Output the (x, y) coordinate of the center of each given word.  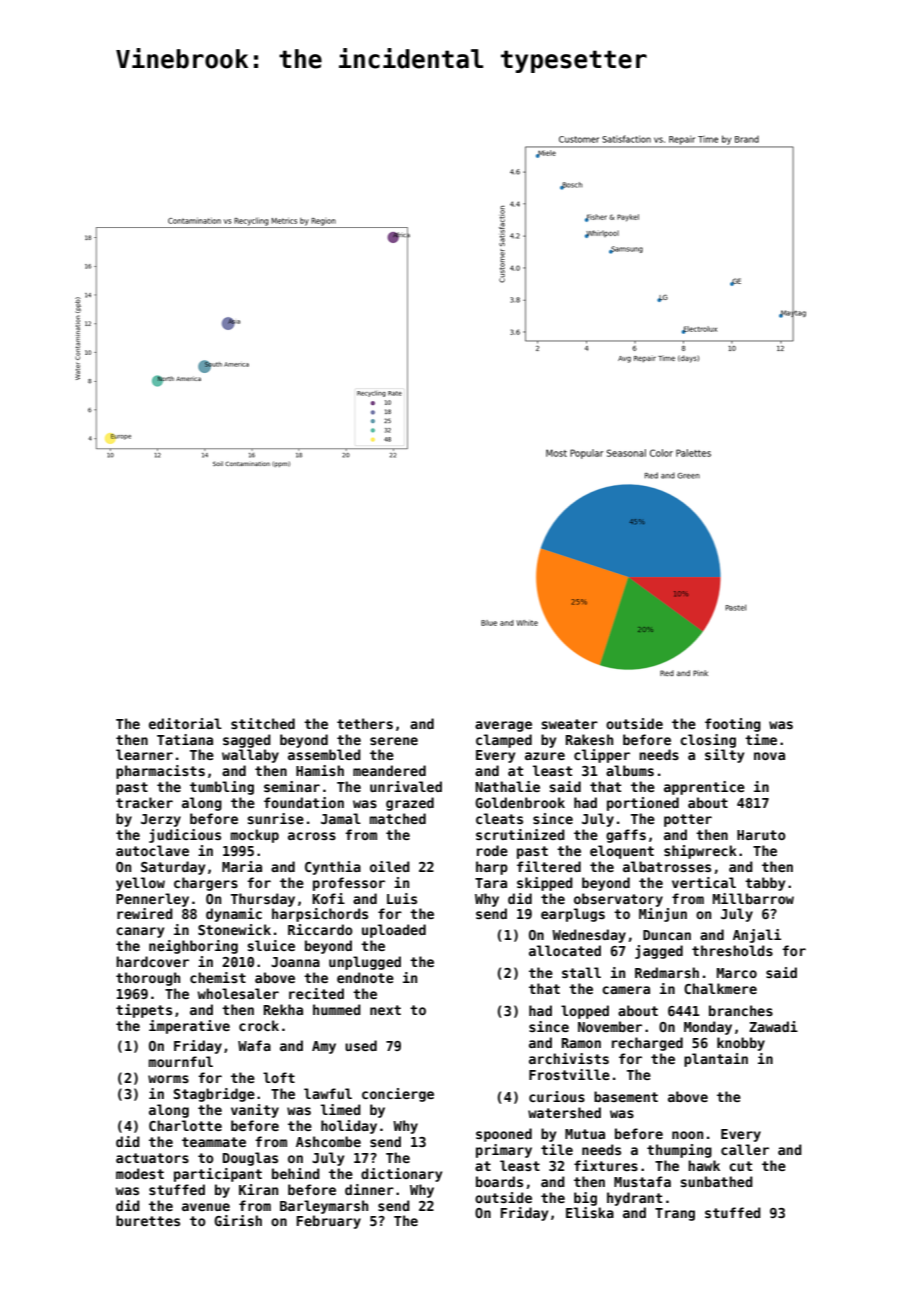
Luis (402, 898)
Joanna (295, 962)
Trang (675, 1214)
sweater (569, 724)
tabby (765, 884)
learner (144, 754)
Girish (238, 1220)
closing (708, 741)
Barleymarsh (324, 1207)
